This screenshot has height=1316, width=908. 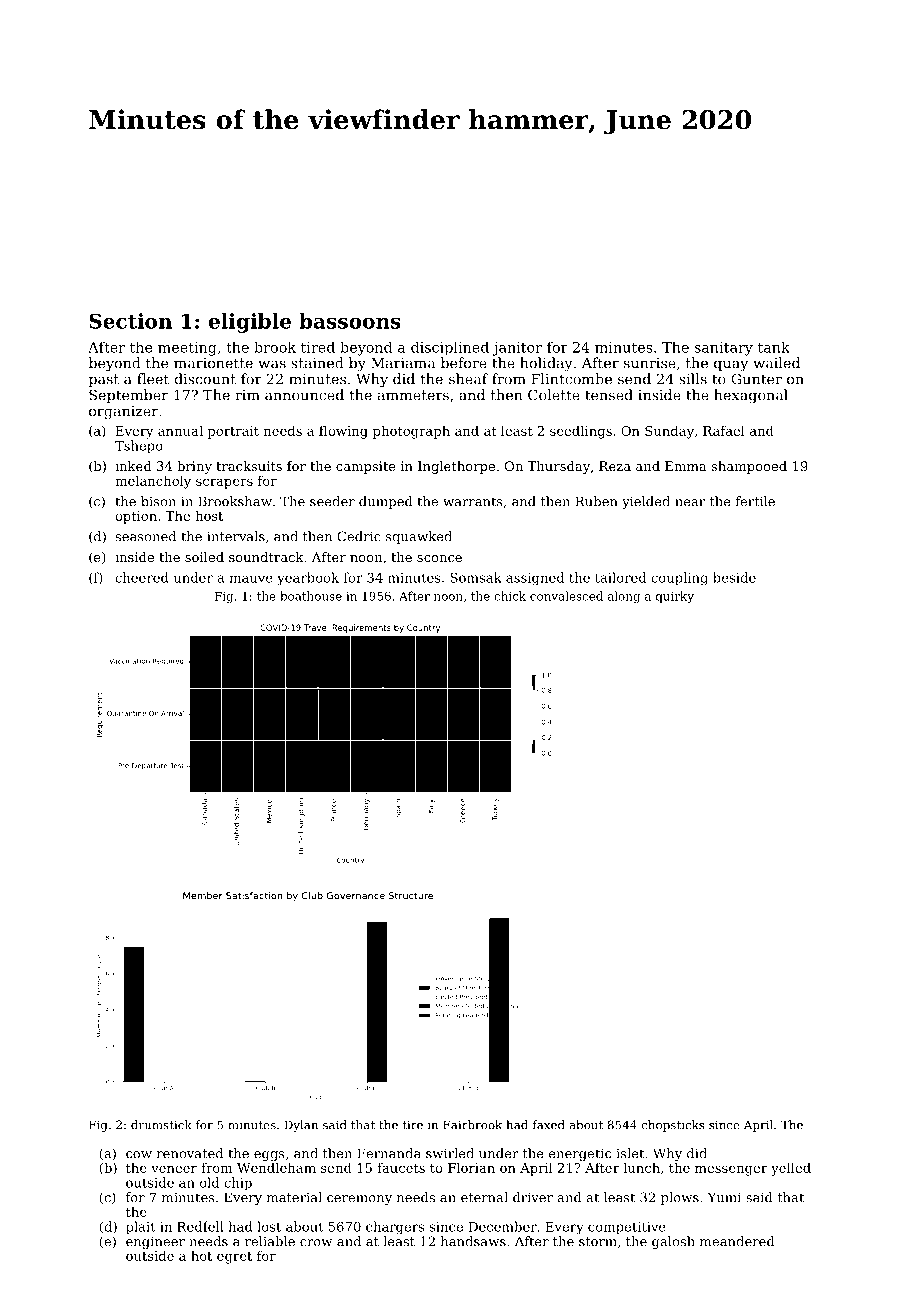 I want to click on sanitary, so click(x=724, y=349).
